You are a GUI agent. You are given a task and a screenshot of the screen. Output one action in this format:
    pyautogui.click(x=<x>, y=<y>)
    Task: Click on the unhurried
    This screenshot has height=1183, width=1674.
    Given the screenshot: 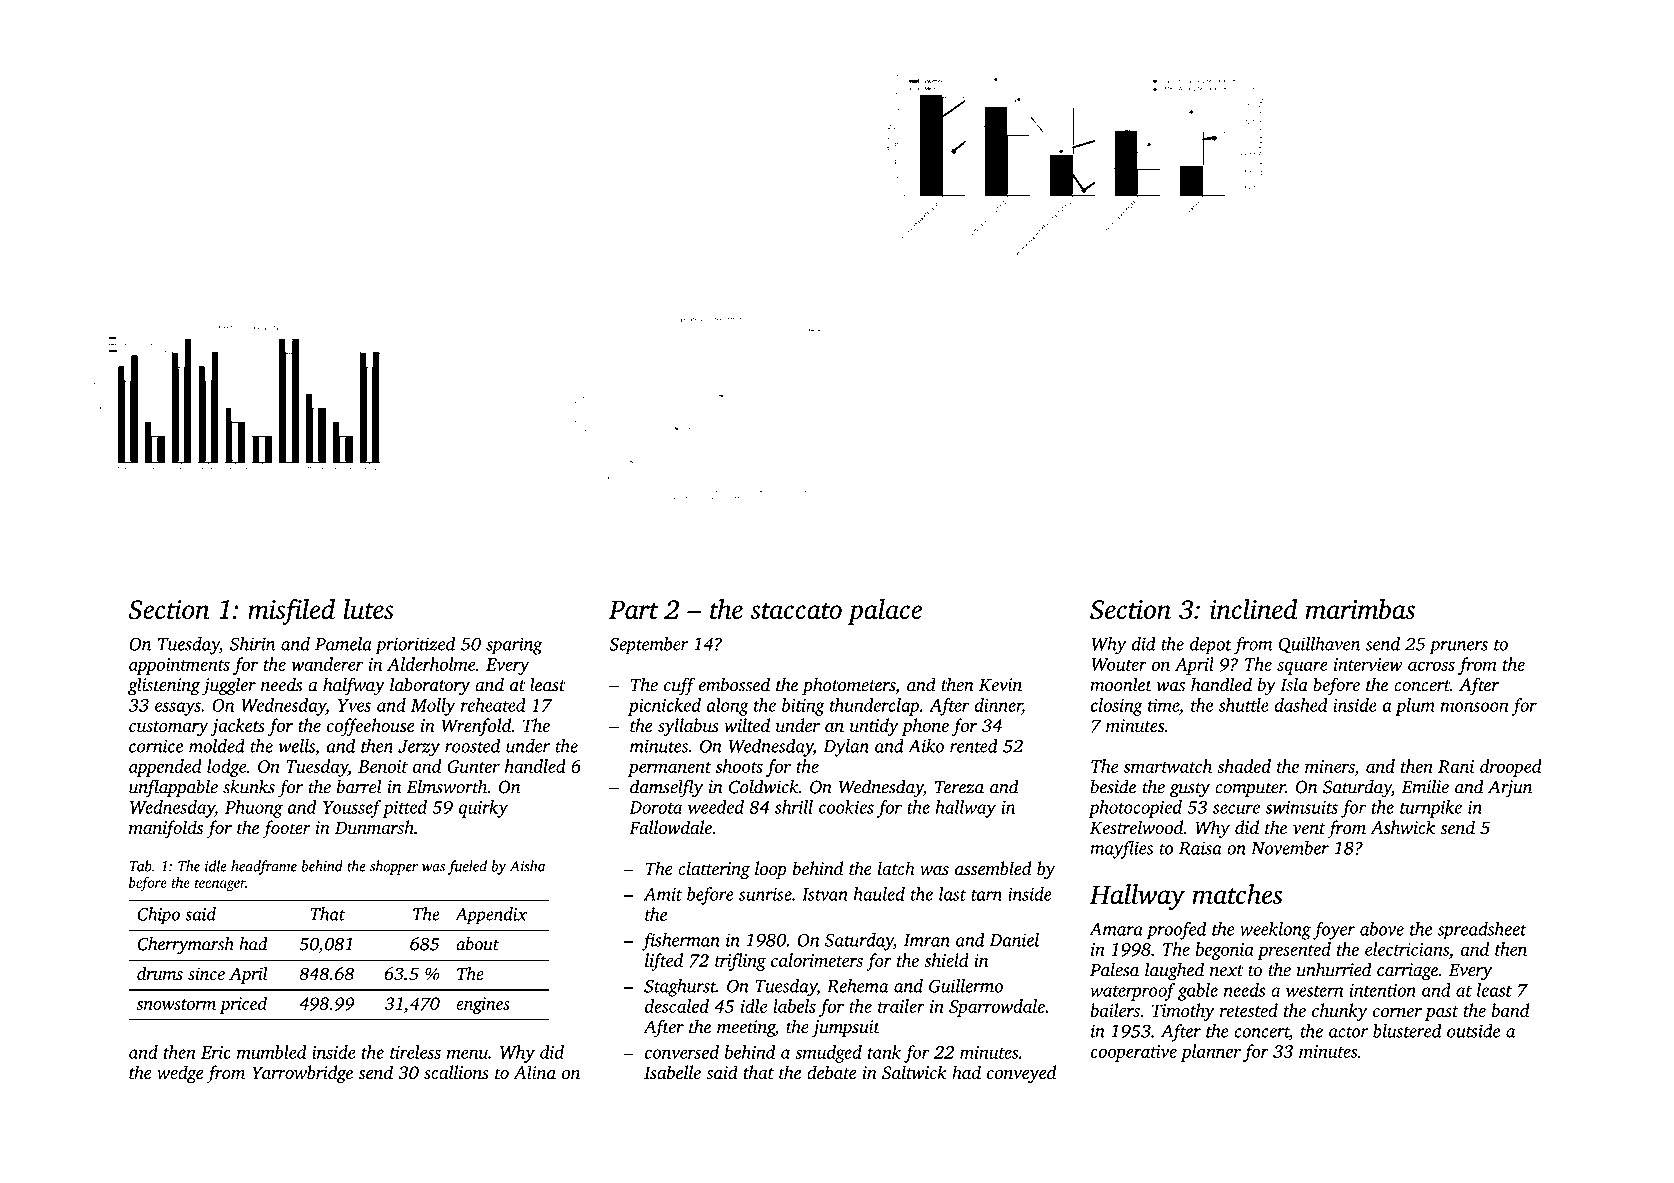 What is the action you would take?
    pyautogui.click(x=1334, y=969)
